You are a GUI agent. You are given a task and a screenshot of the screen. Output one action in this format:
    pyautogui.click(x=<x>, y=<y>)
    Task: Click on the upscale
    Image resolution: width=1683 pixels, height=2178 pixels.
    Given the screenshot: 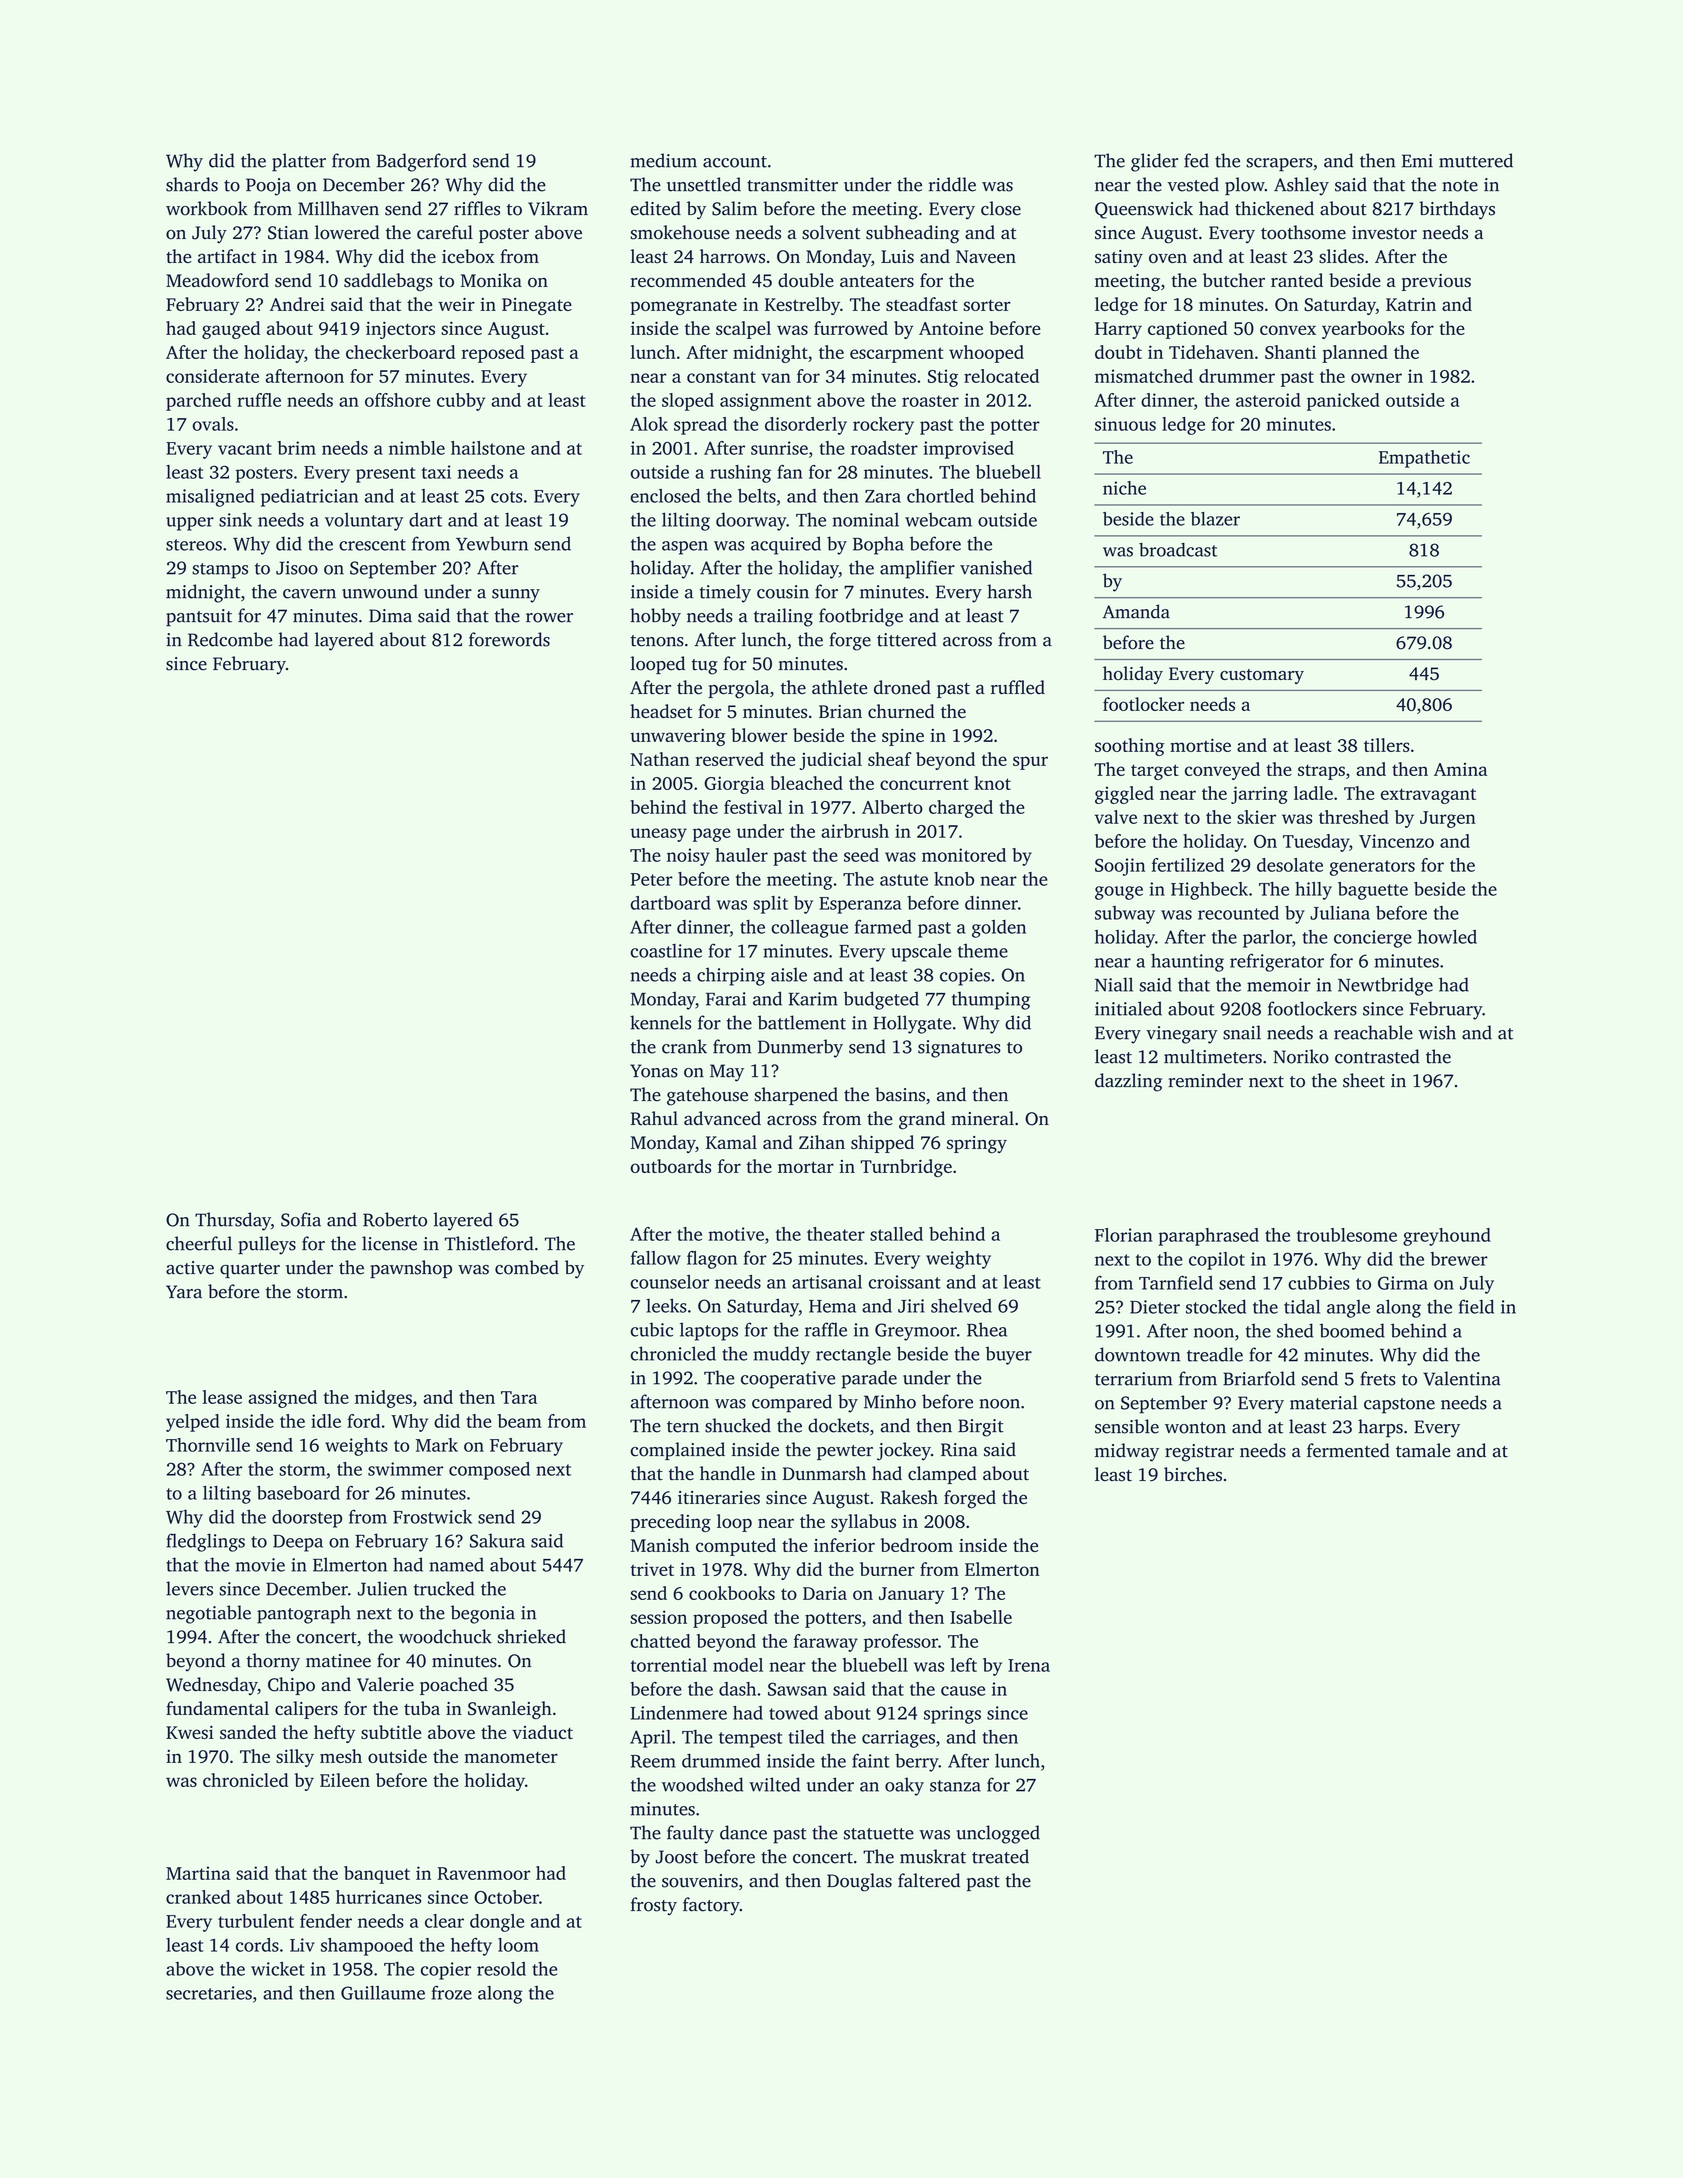 What is the action you would take?
    pyautogui.click(x=921, y=953)
